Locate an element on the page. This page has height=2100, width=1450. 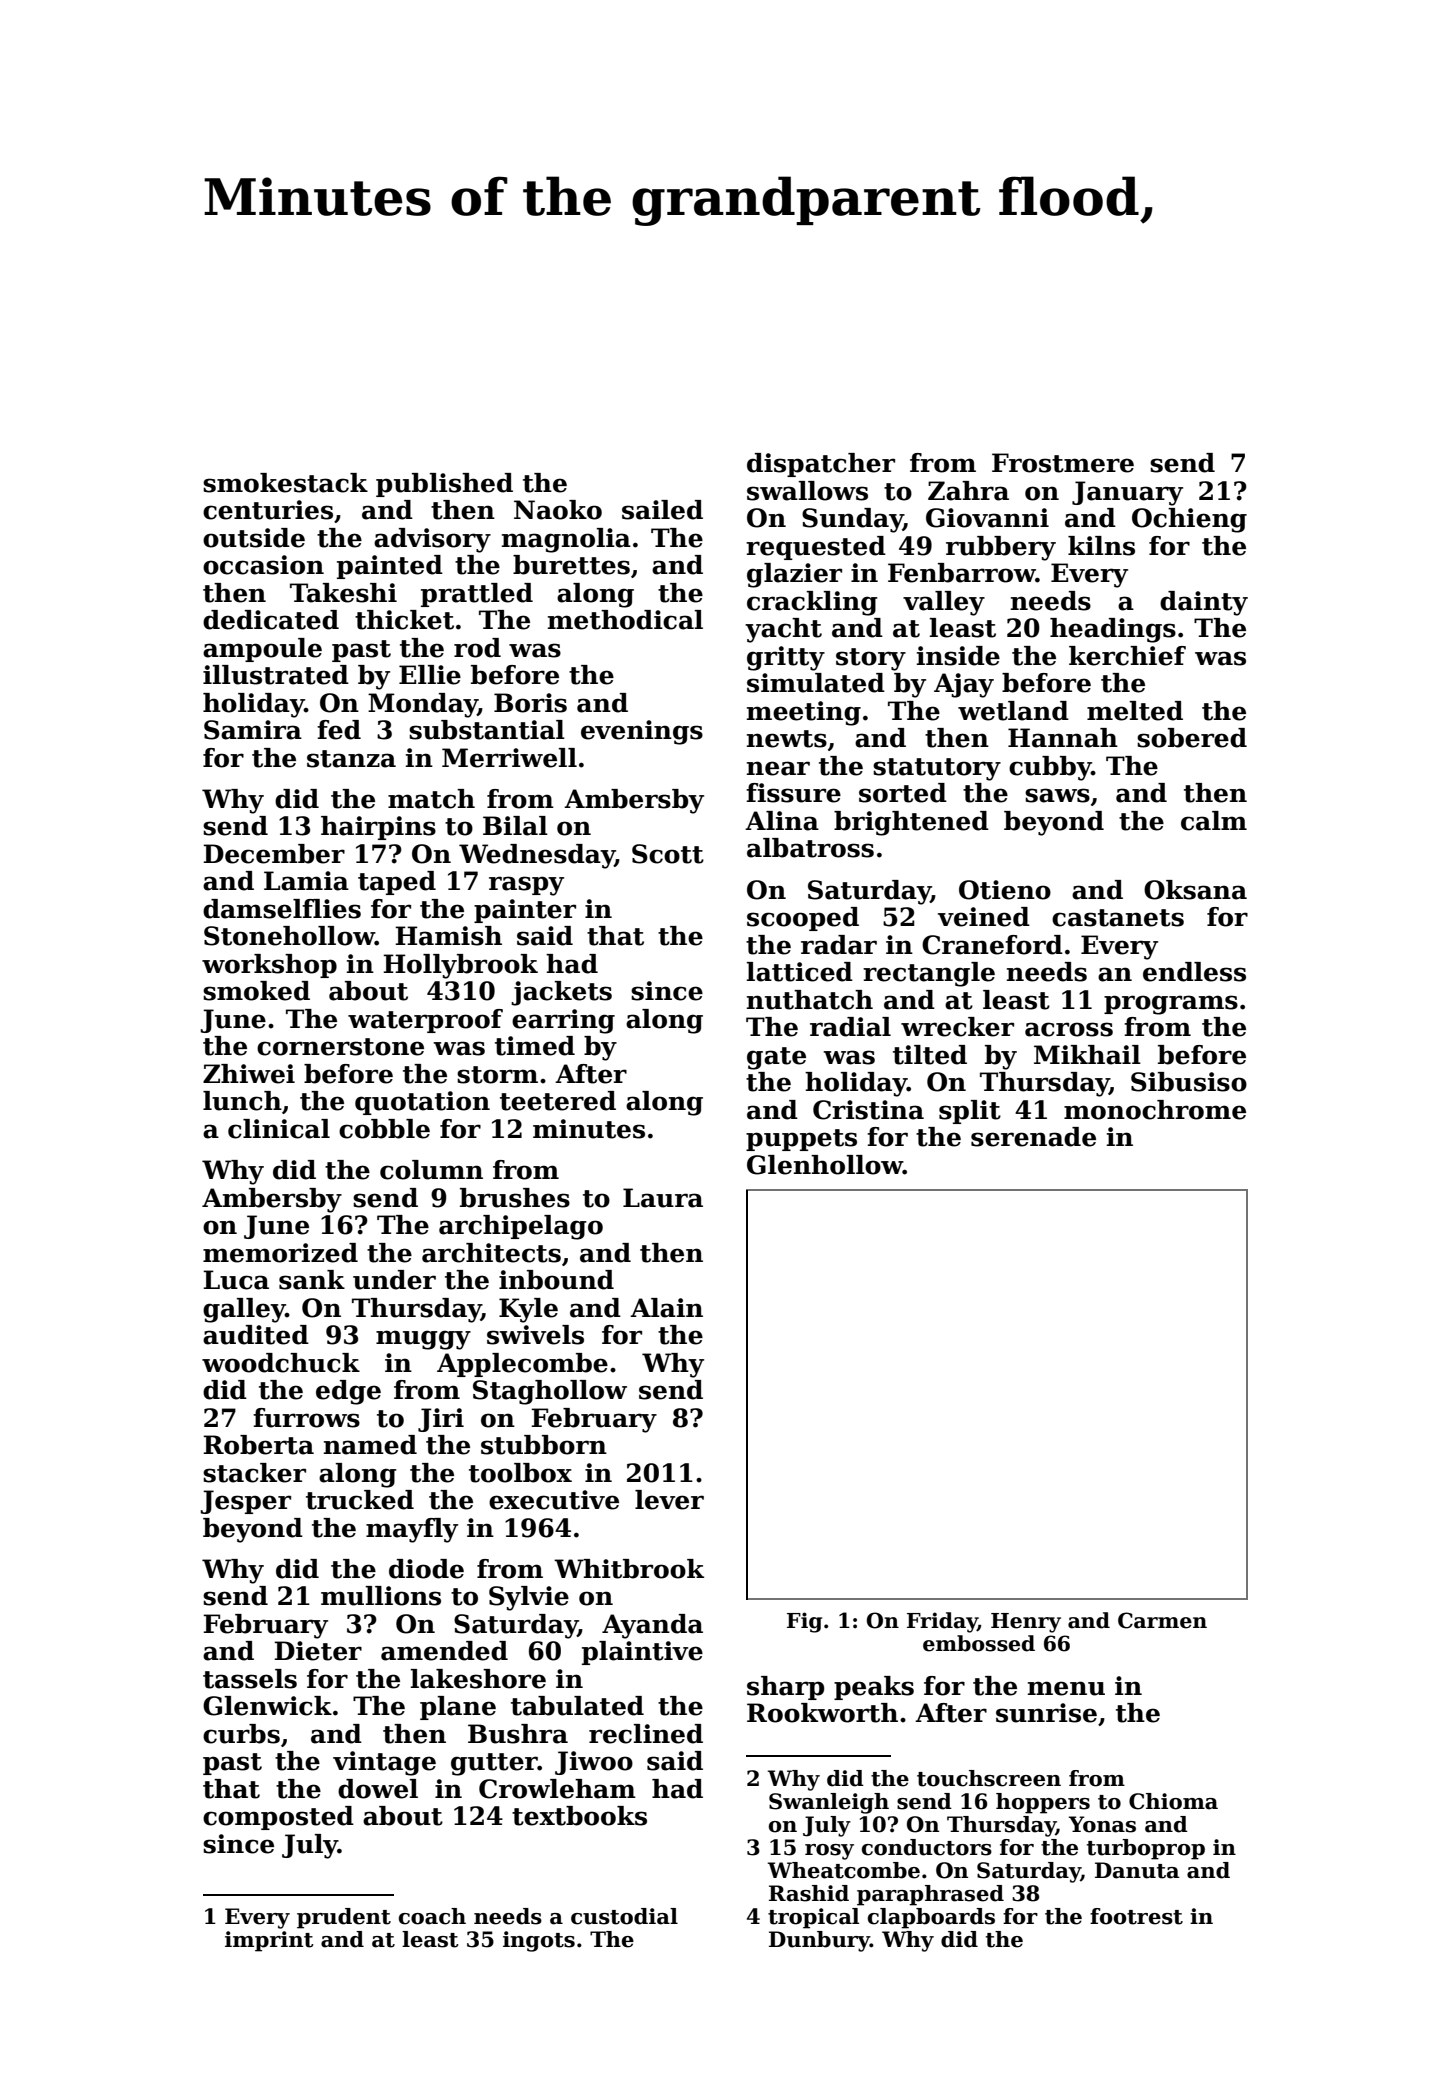
prattled is located at coordinates (477, 595).
